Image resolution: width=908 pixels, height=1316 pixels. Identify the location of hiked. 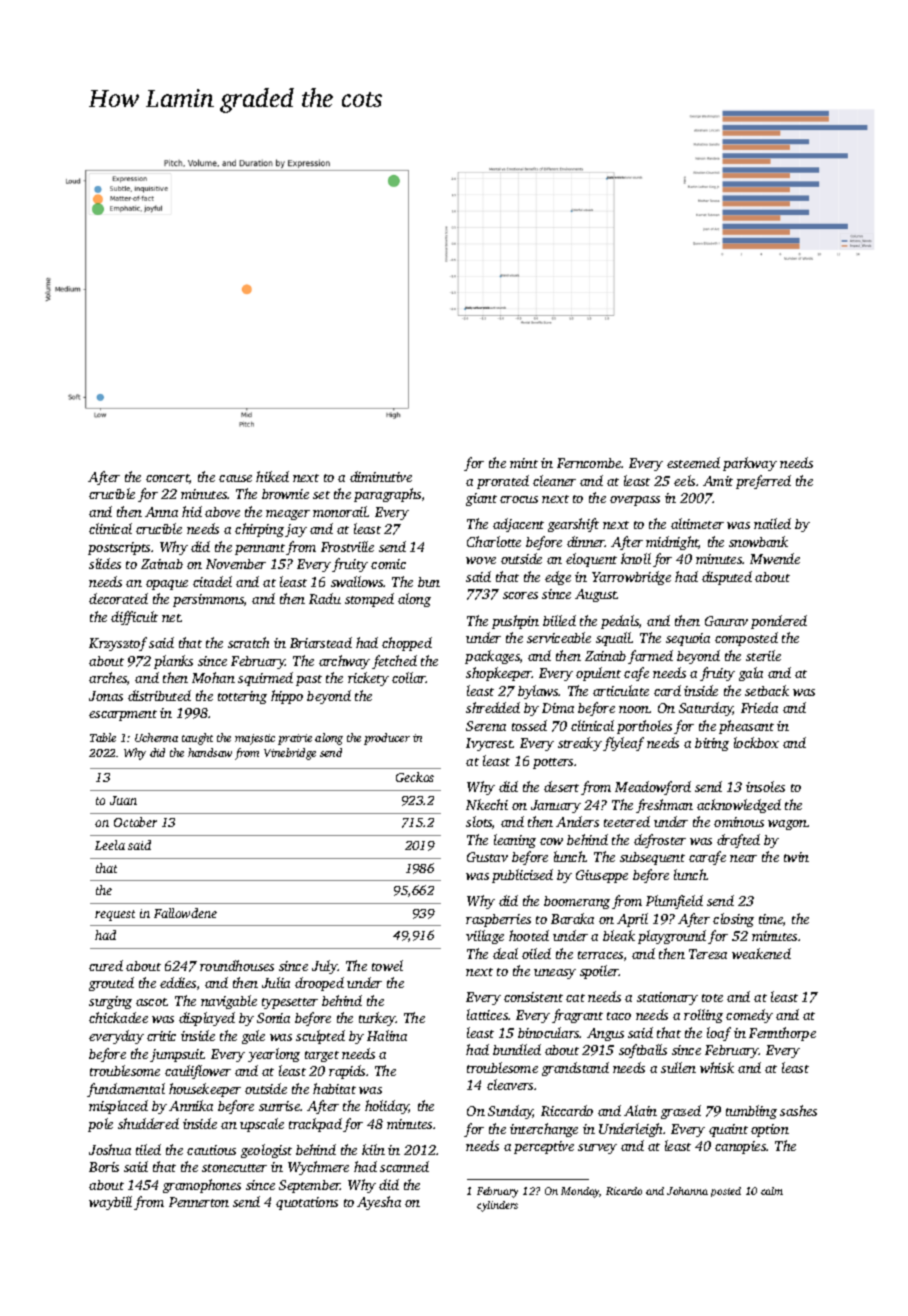
(272, 476).
